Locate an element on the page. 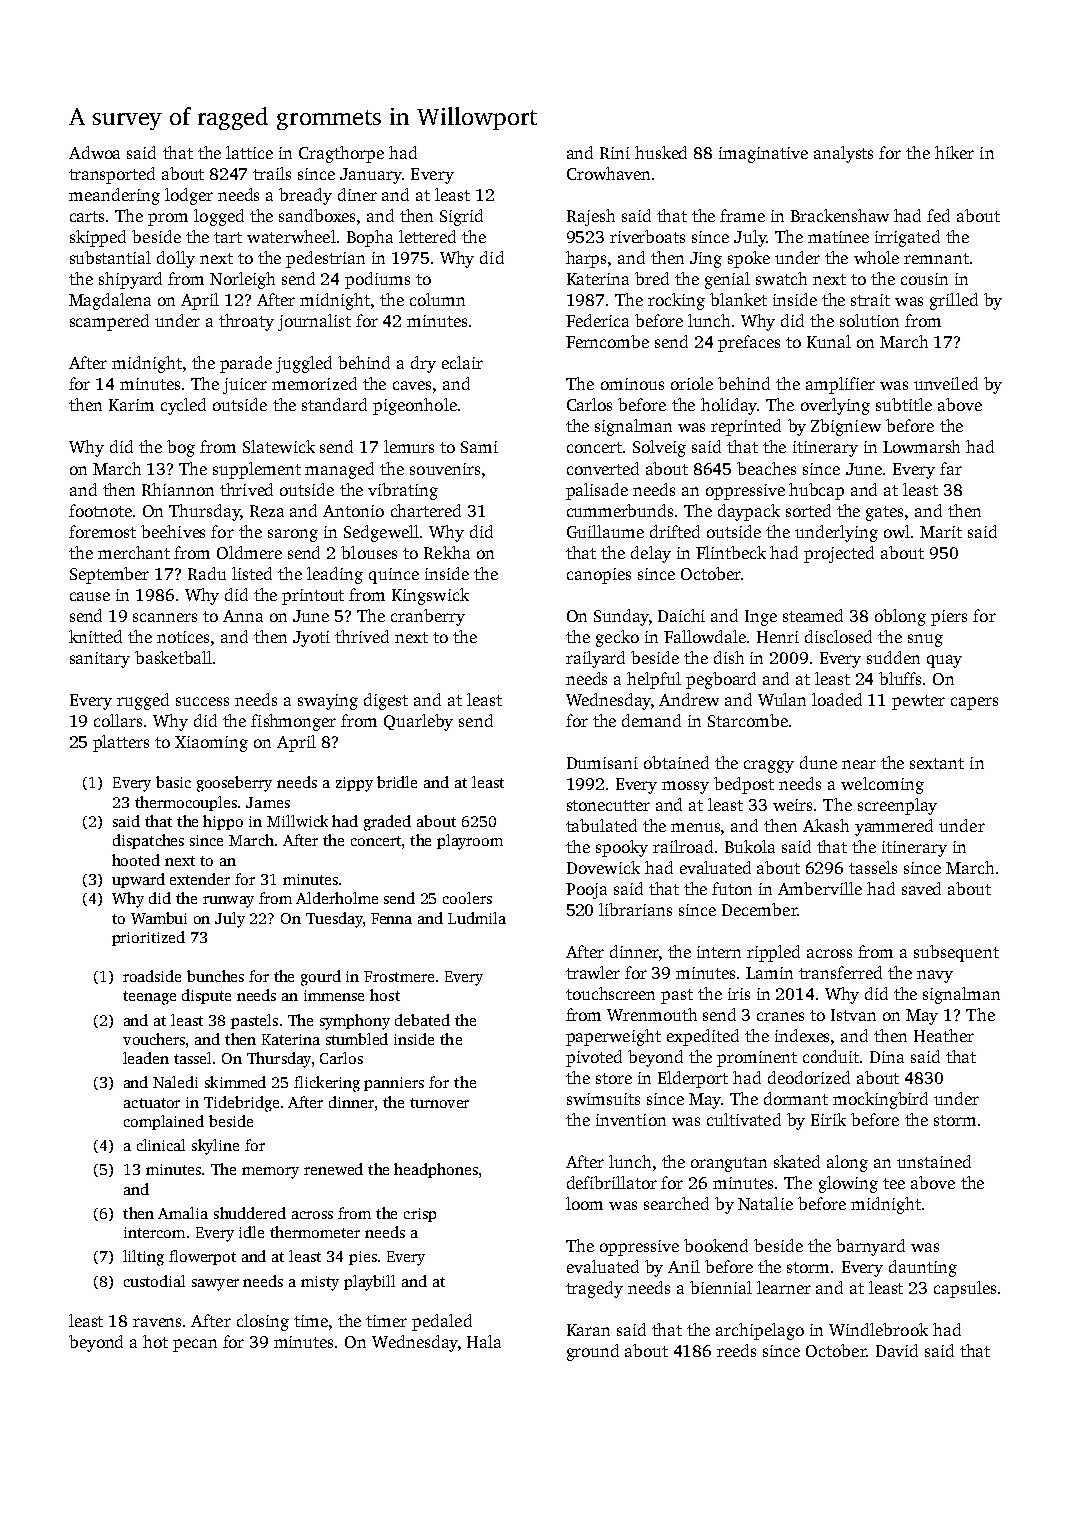 This document has height=1526, width=1074. railroad is located at coordinates (683, 846).
